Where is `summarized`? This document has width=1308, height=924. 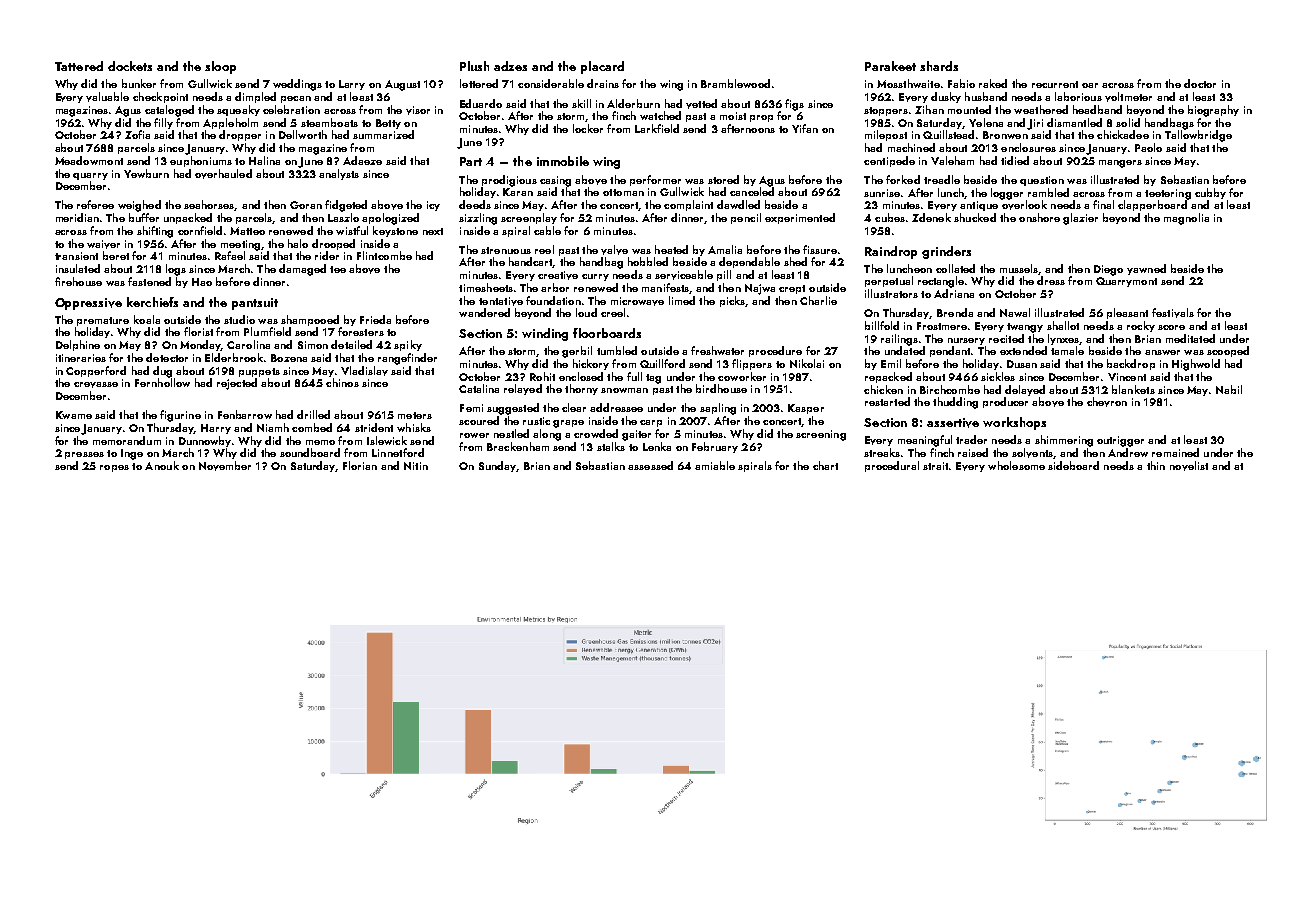
summarized is located at coordinates (383, 134).
